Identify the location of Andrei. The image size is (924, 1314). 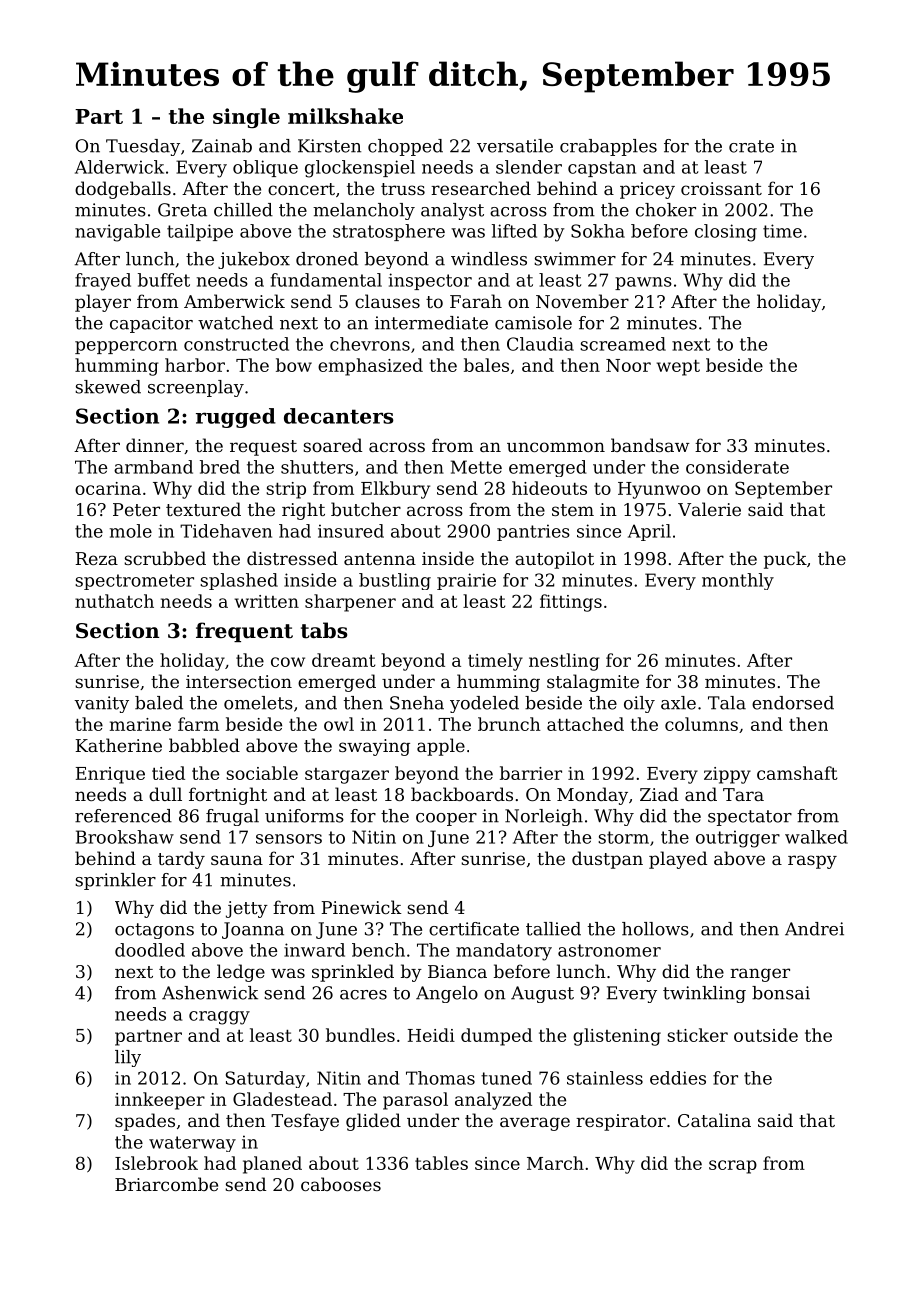
(814, 929).
